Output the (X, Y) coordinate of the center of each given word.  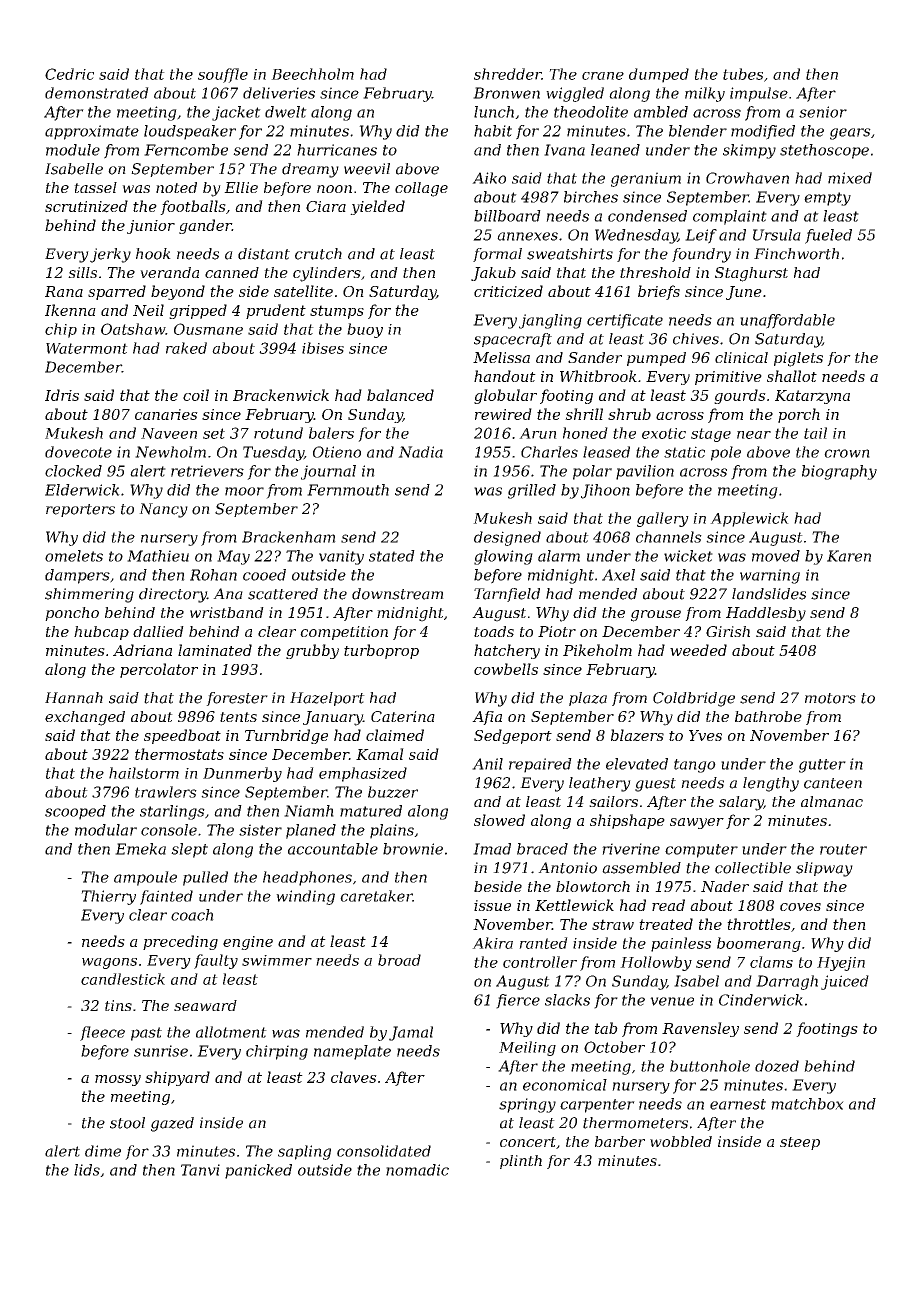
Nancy (163, 510)
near (754, 435)
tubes (743, 74)
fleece (102, 1033)
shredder (507, 74)
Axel (618, 575)
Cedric (69, 74)
